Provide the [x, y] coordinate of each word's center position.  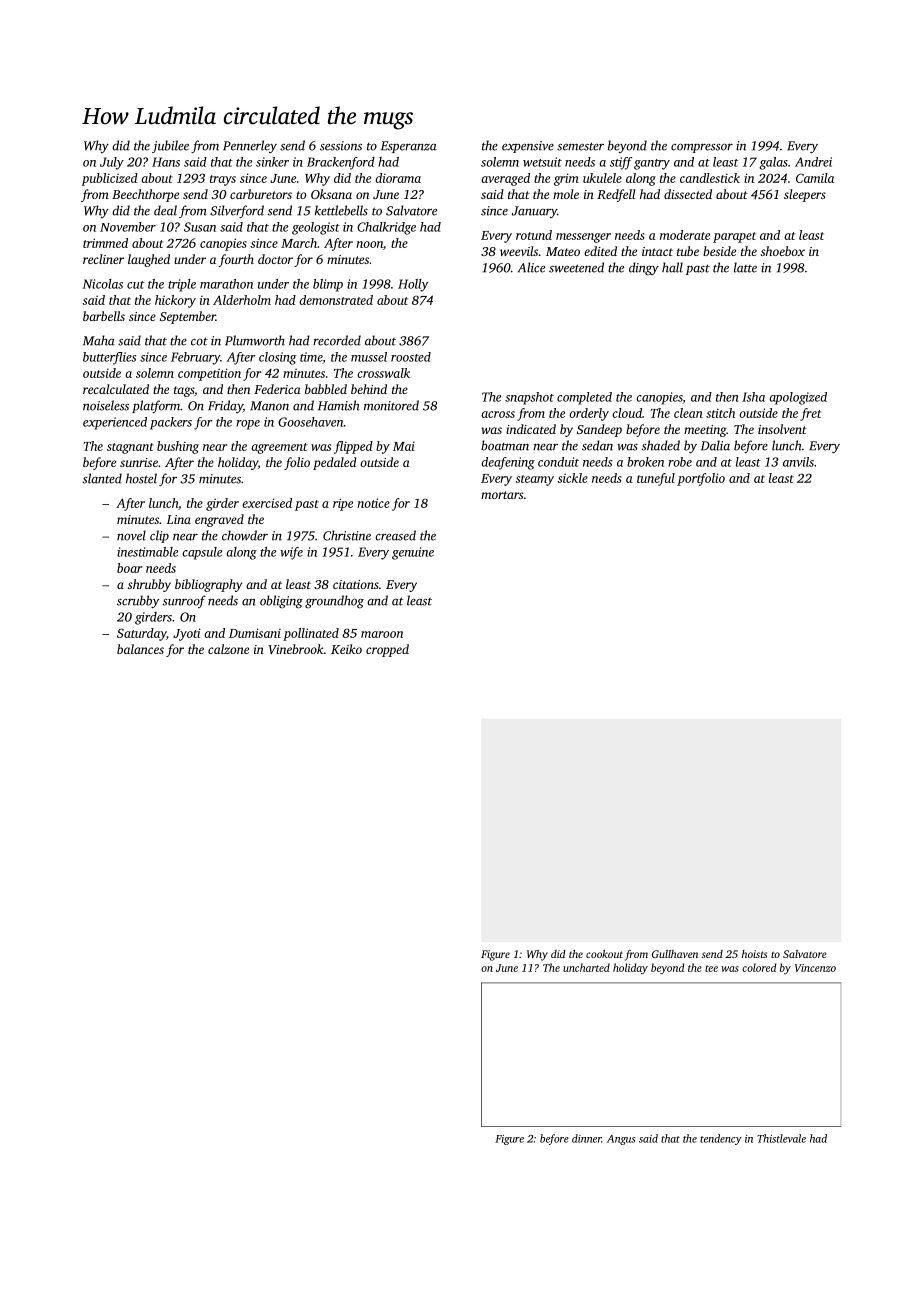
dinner [587, 1138]
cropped [387, 650]
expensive [528, 147]
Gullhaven [675, 954]
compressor [702, 148]
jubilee [170, 146]
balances [140, 649]
